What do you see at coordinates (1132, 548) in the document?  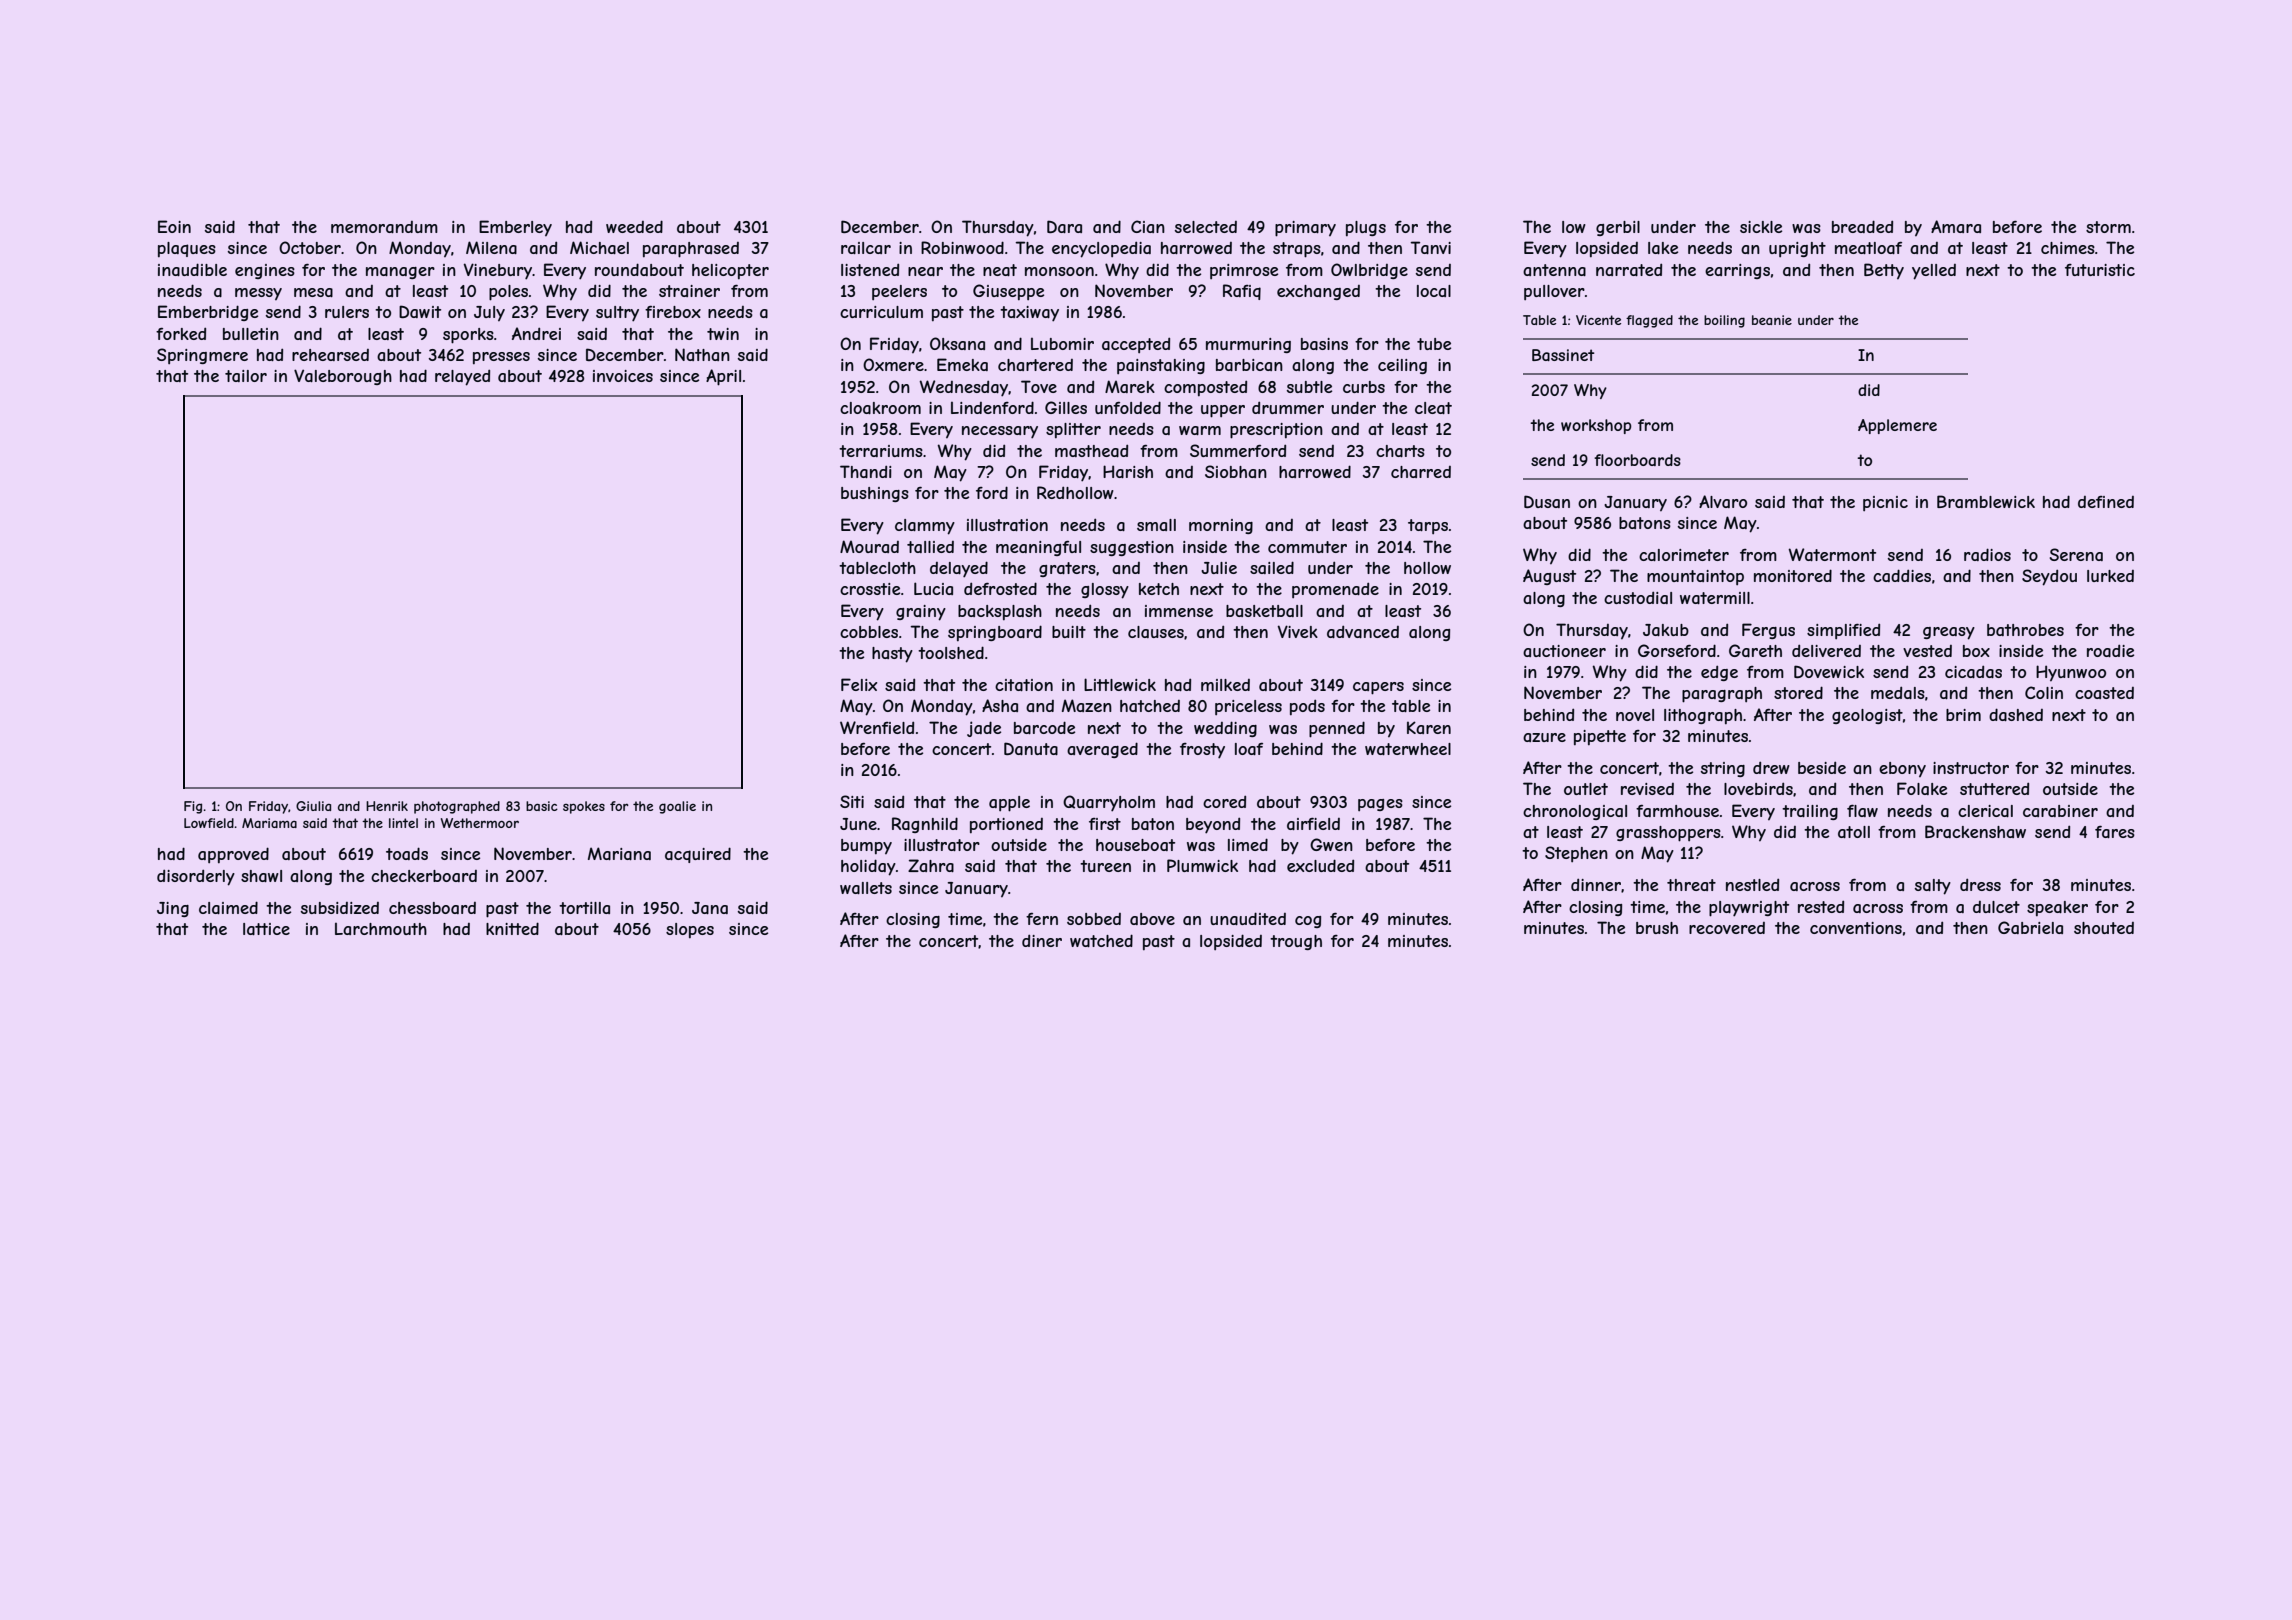 I see `suggestion` at bounding box center [1132, 548].
